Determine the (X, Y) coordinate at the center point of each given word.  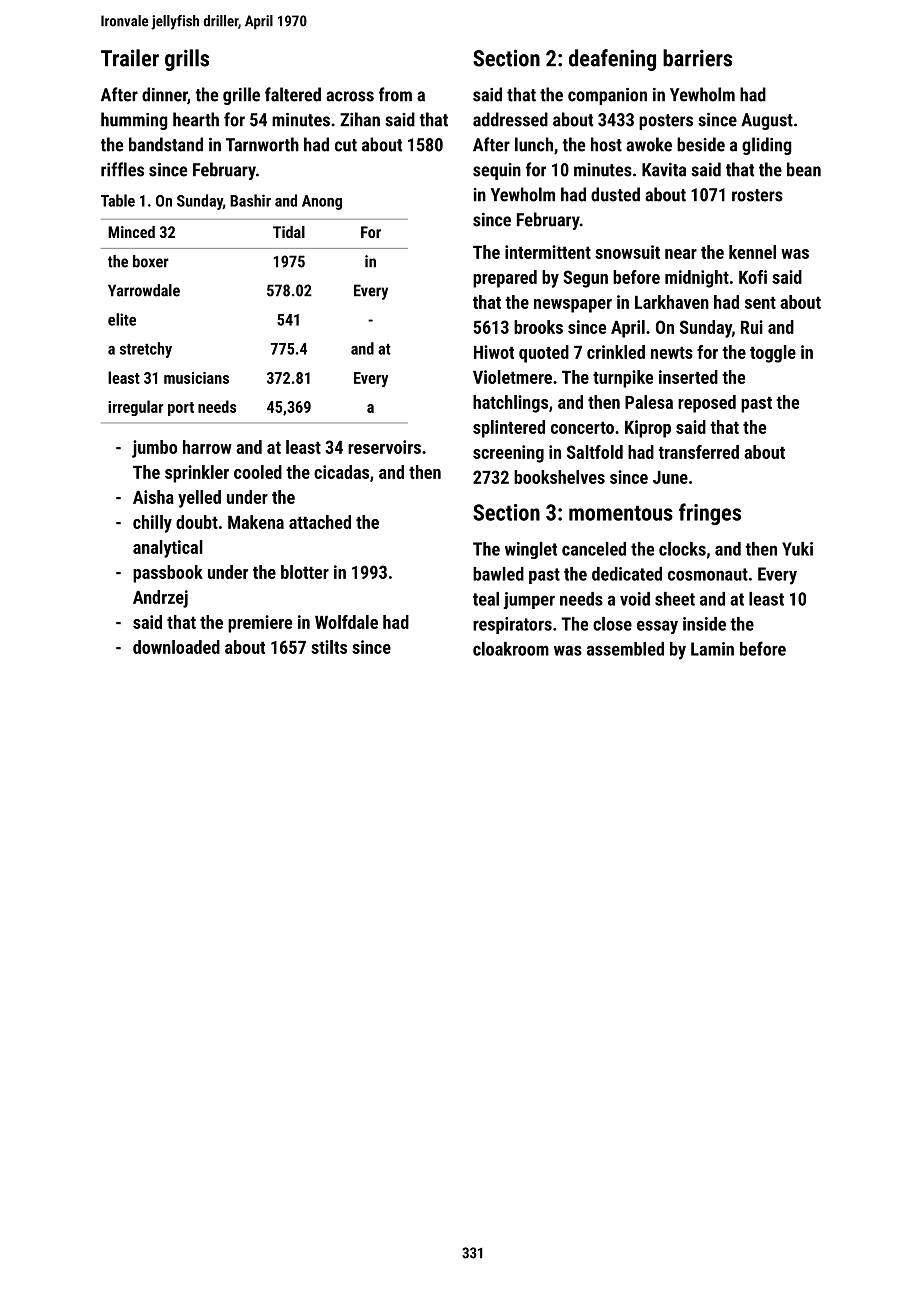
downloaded (176, 647)
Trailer (130, 58)
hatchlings (510, 404)
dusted (615, 194)
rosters (757, 195)
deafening (612, 60)
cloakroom (511, 649)
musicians (196, 378)
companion (607, 96)
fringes (710, 514)
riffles (122, 169)
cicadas (341, 472)
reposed (707, 404)
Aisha (153, 497)
